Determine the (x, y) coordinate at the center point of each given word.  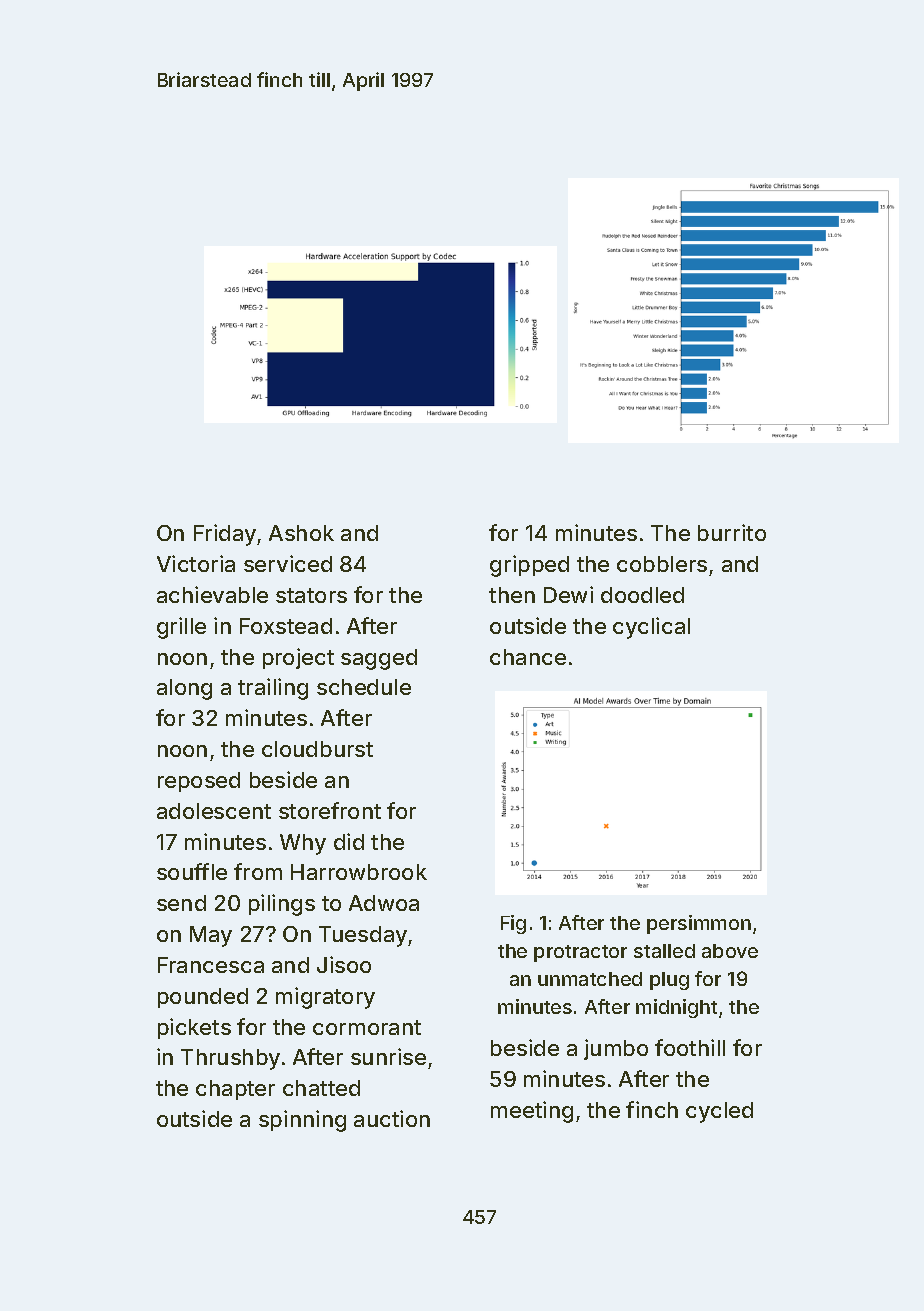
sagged (379, 659)
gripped (529, 566)
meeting (532, 1112)
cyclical (651, 628)
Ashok (301, 533)
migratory (325, 998)
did (349, 841)
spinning (302, 1121)
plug (669, 981)
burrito (732, 532)
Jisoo (344, 964)
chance (528, 657)
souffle (192, 871)
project (298, 658)
